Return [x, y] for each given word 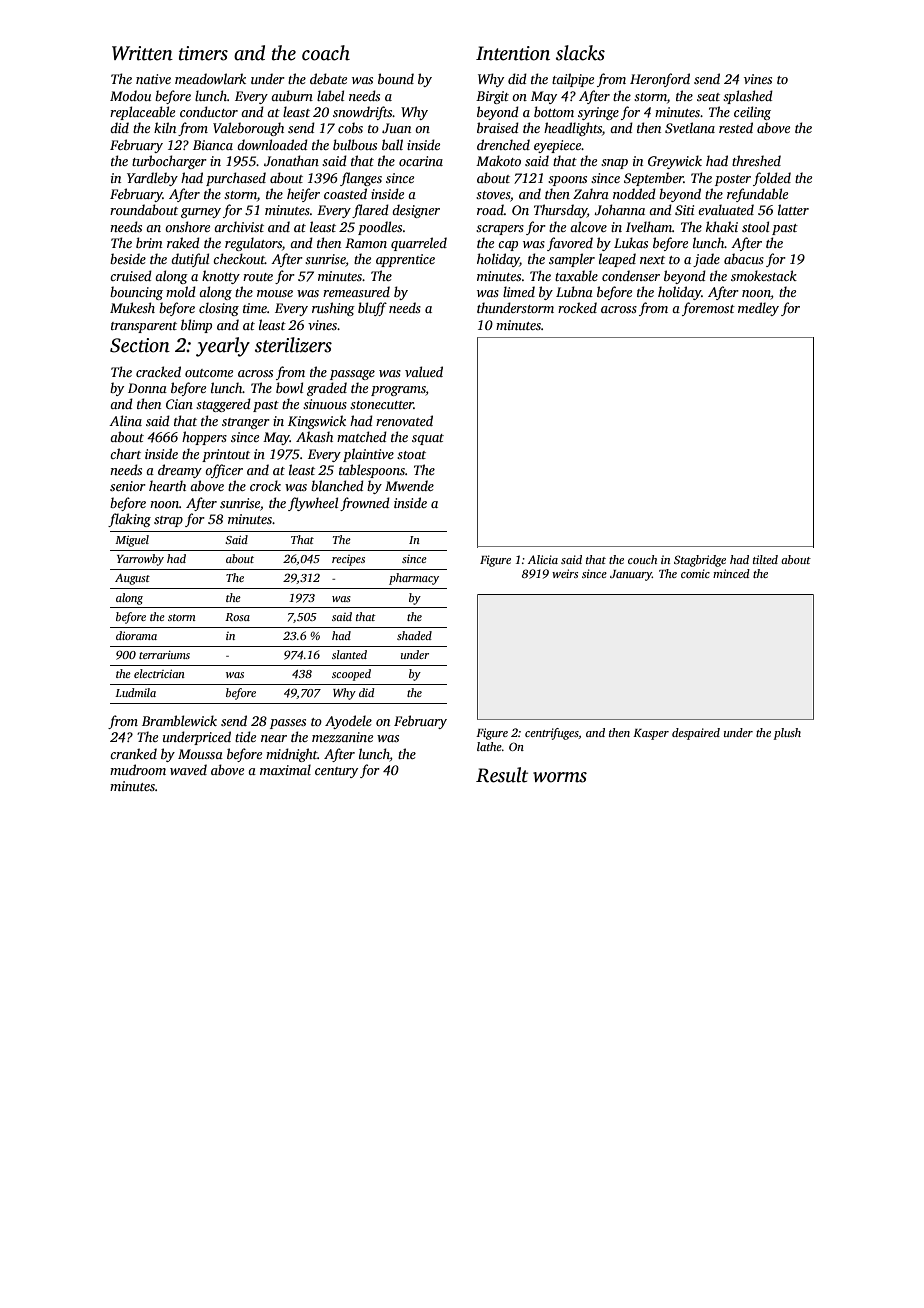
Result [502, 775]
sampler [572, 260]
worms [560, 777]
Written [142, 53]
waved [188, 769]
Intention [513, 53]
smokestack [764, 275]
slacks [580, 53]
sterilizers [293, 345]
